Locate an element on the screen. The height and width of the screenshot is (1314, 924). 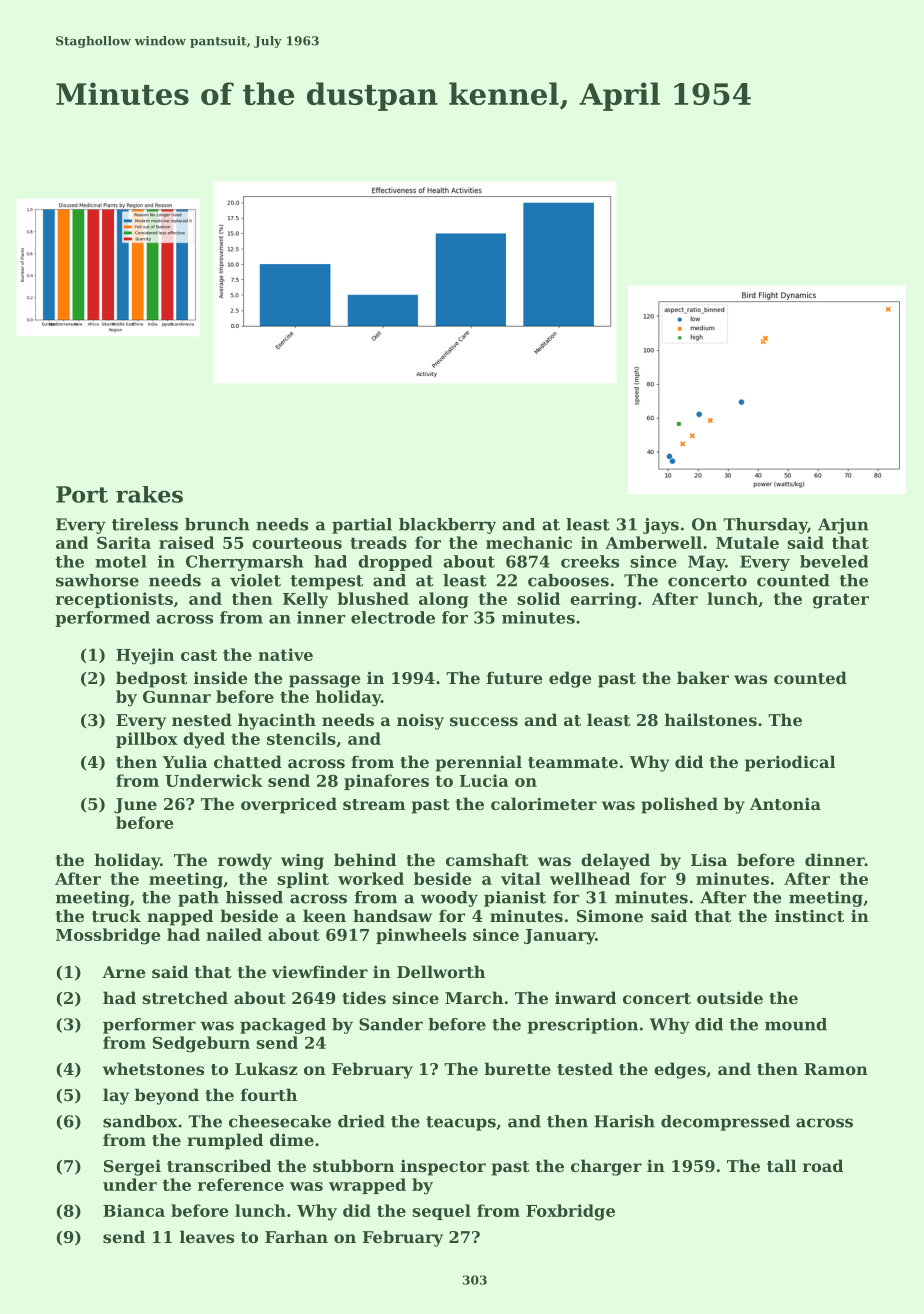
Bianca is located at coordinates (134, 1210).
